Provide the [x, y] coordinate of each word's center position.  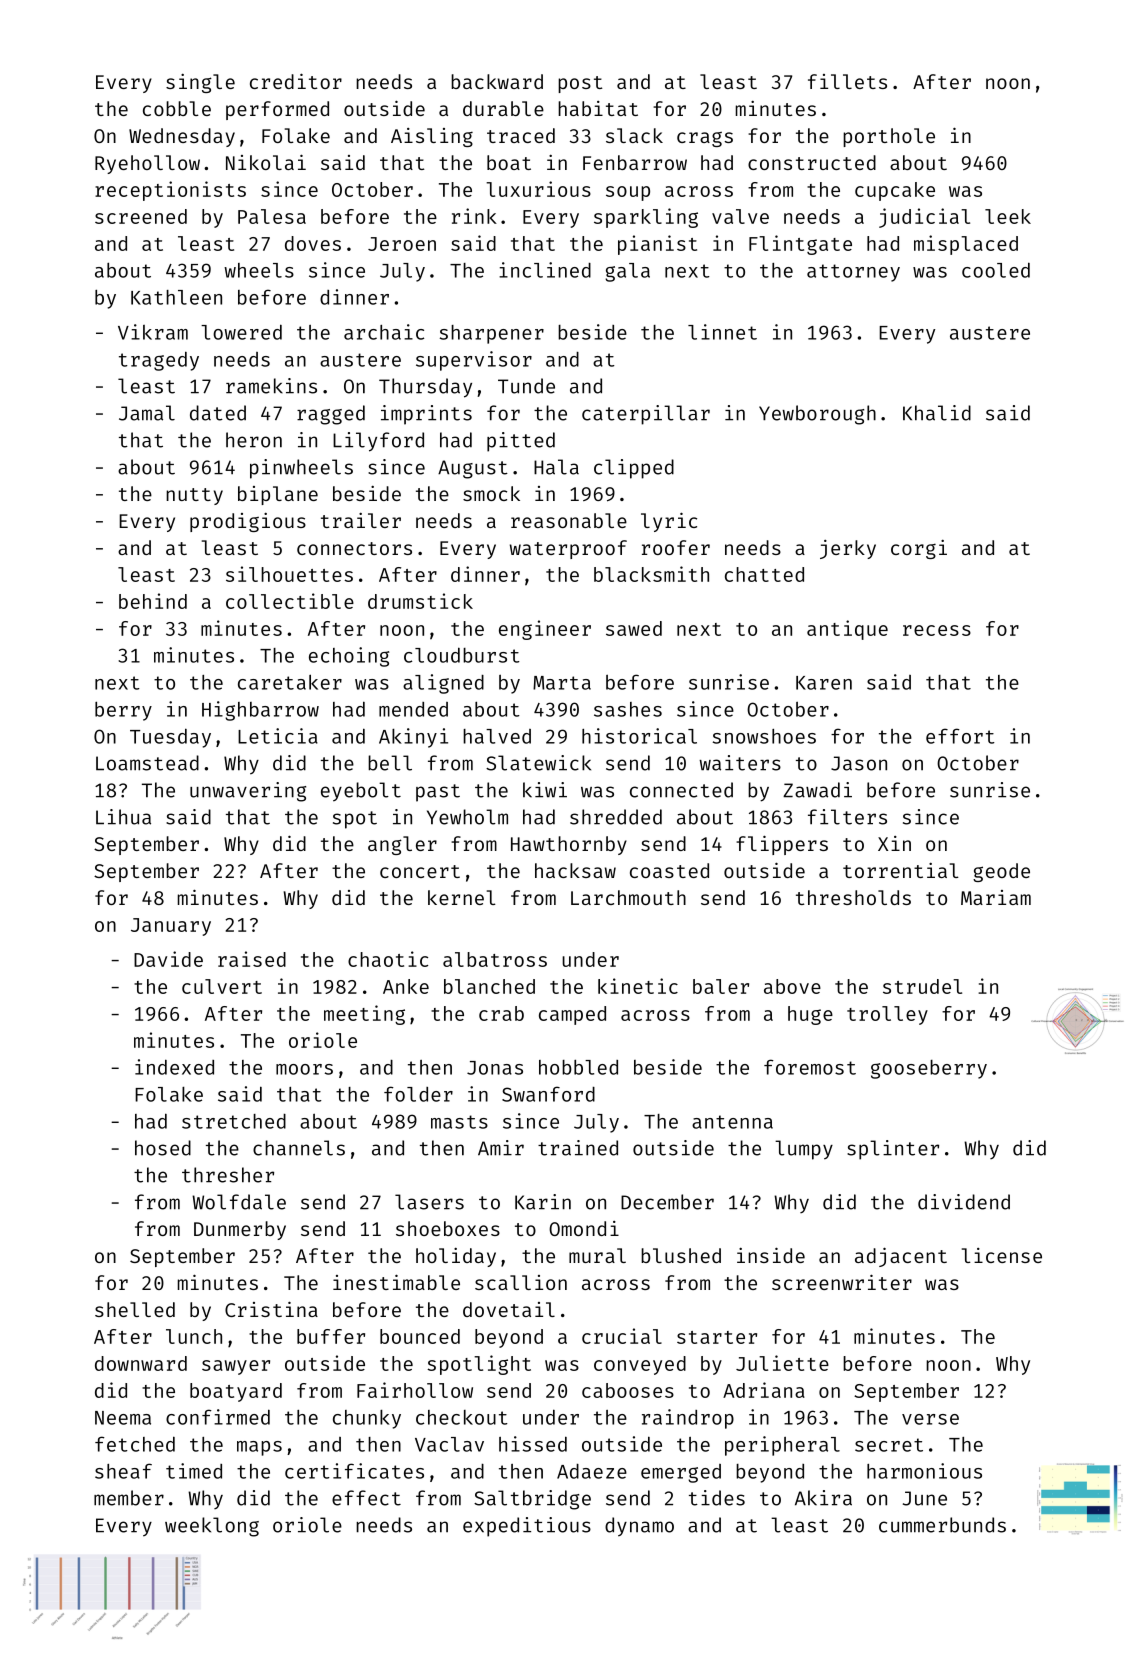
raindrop [688, 1419]
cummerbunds [942, 1525]
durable [503, 108]
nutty [194, 496]
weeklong [212, 1527]
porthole [889, 137]
